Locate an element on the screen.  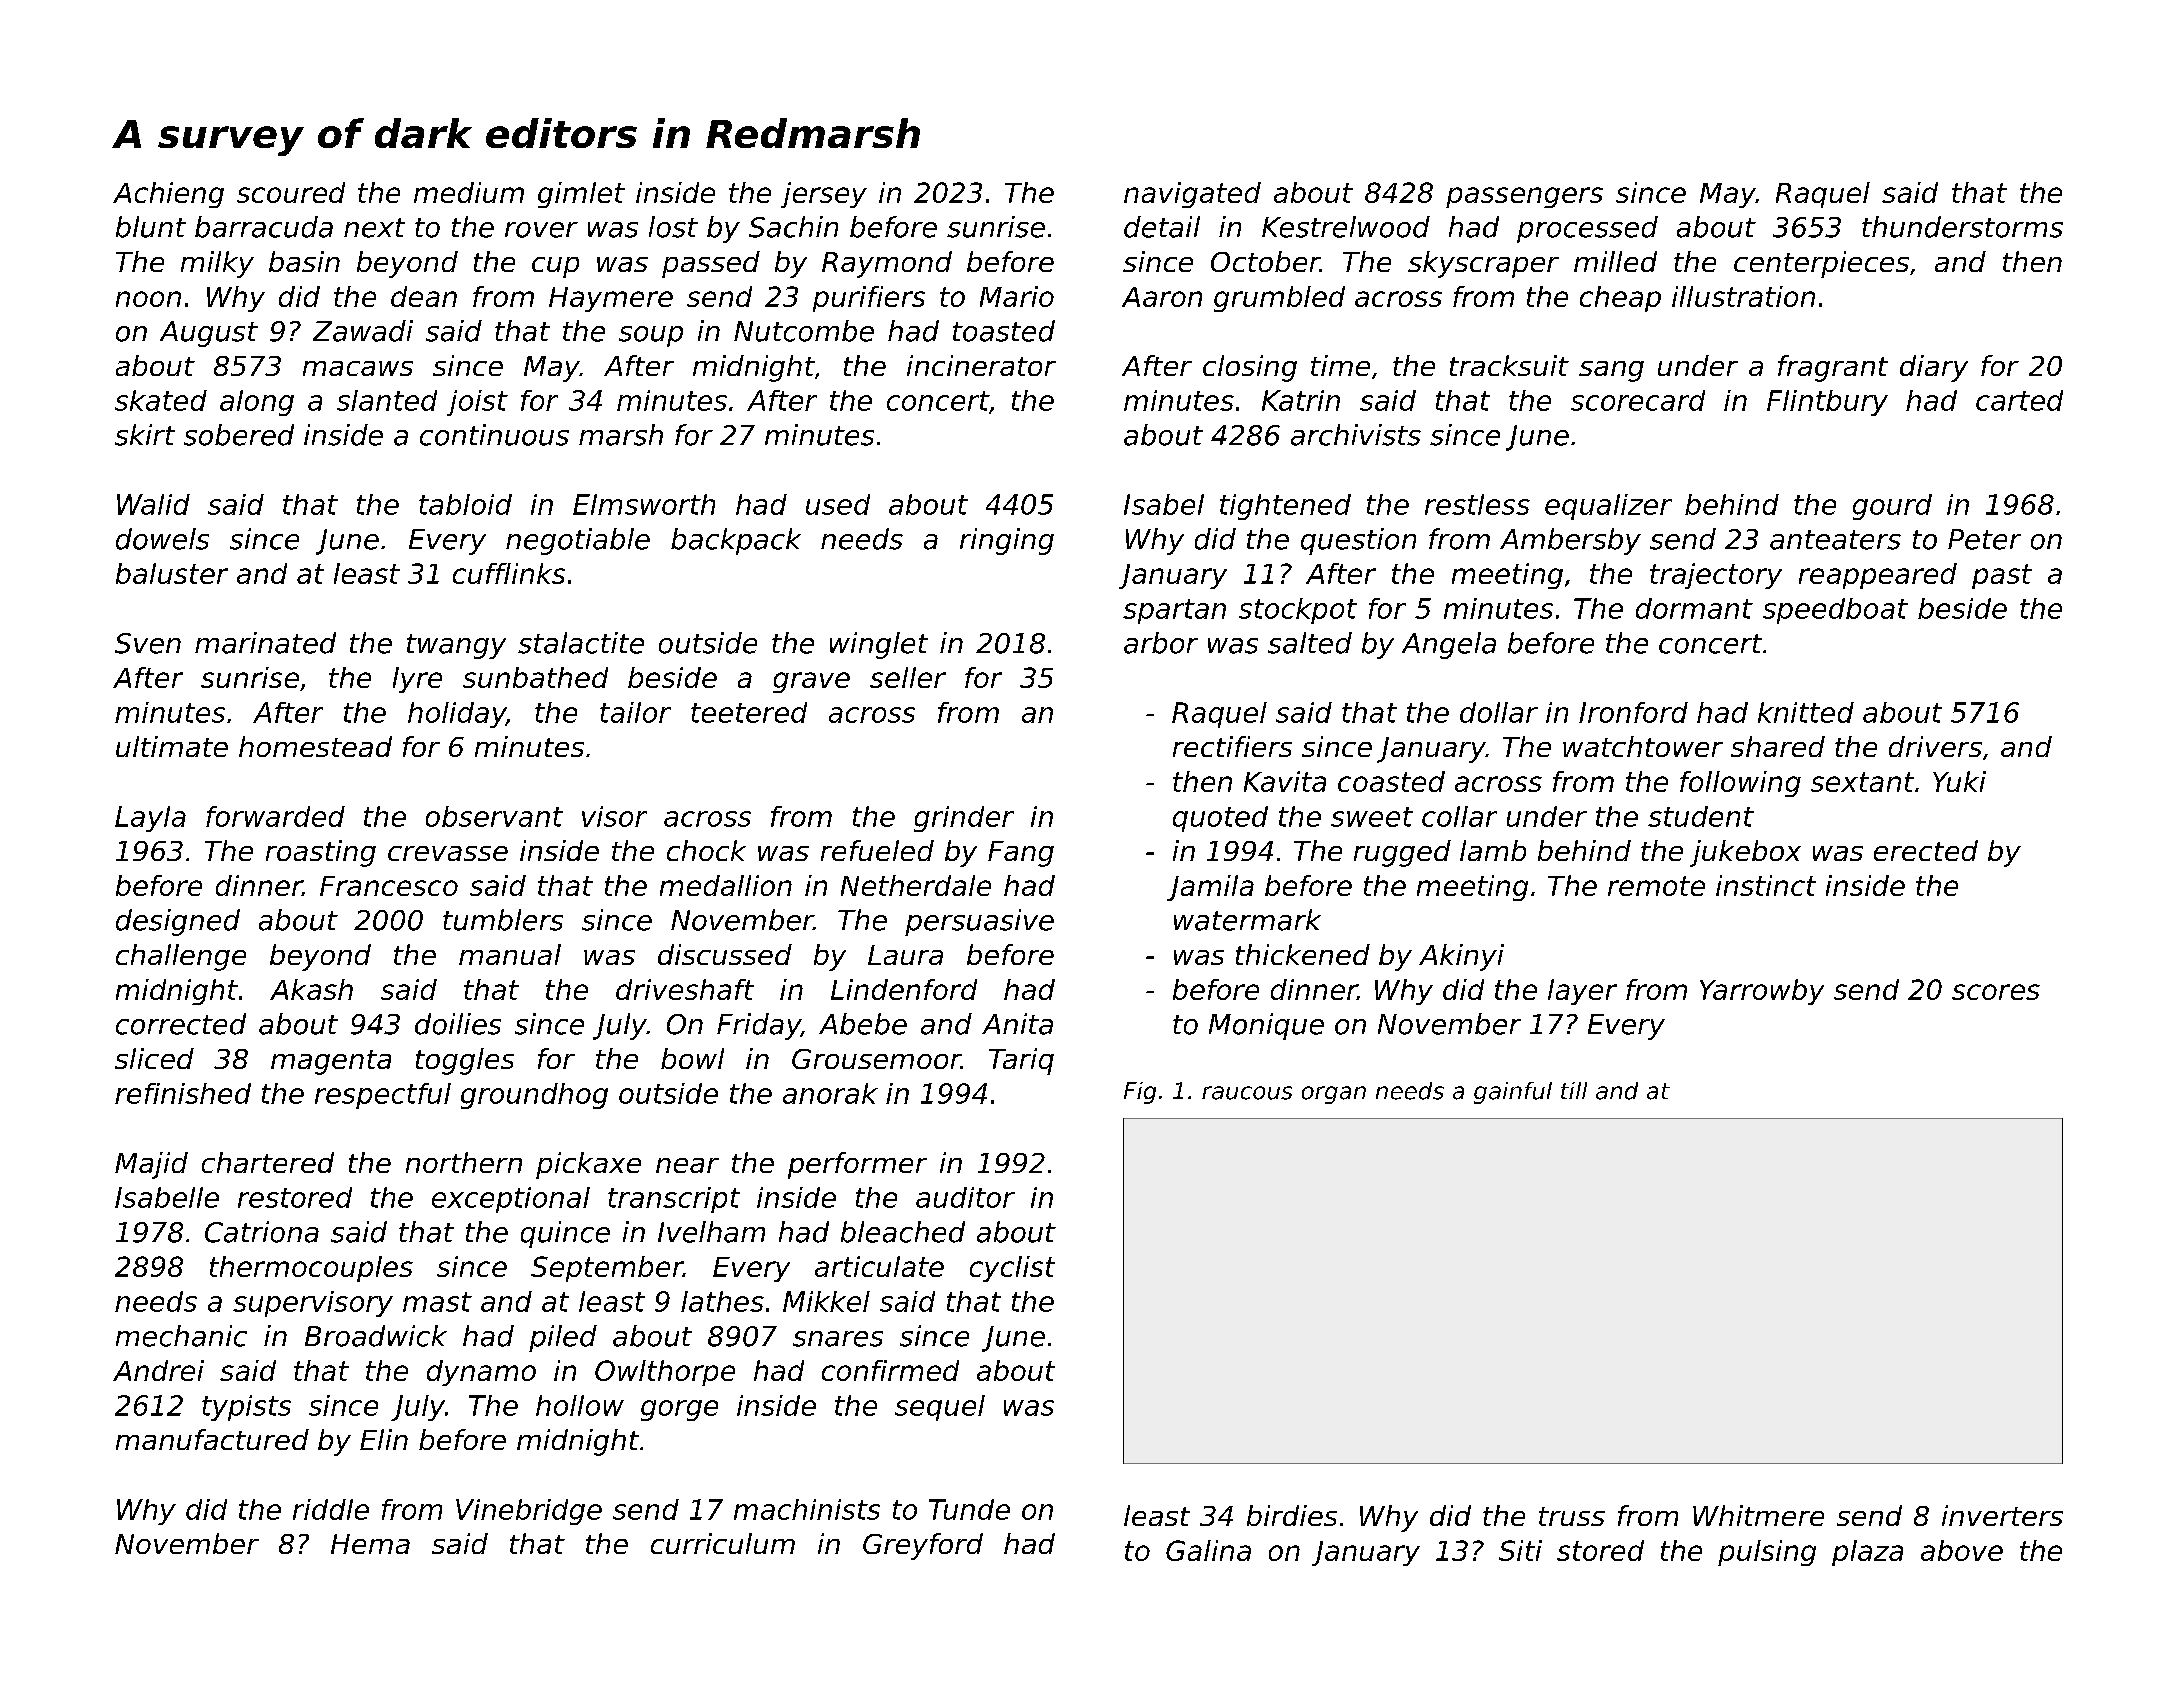
marinated is located at coordinates (265, 643).
